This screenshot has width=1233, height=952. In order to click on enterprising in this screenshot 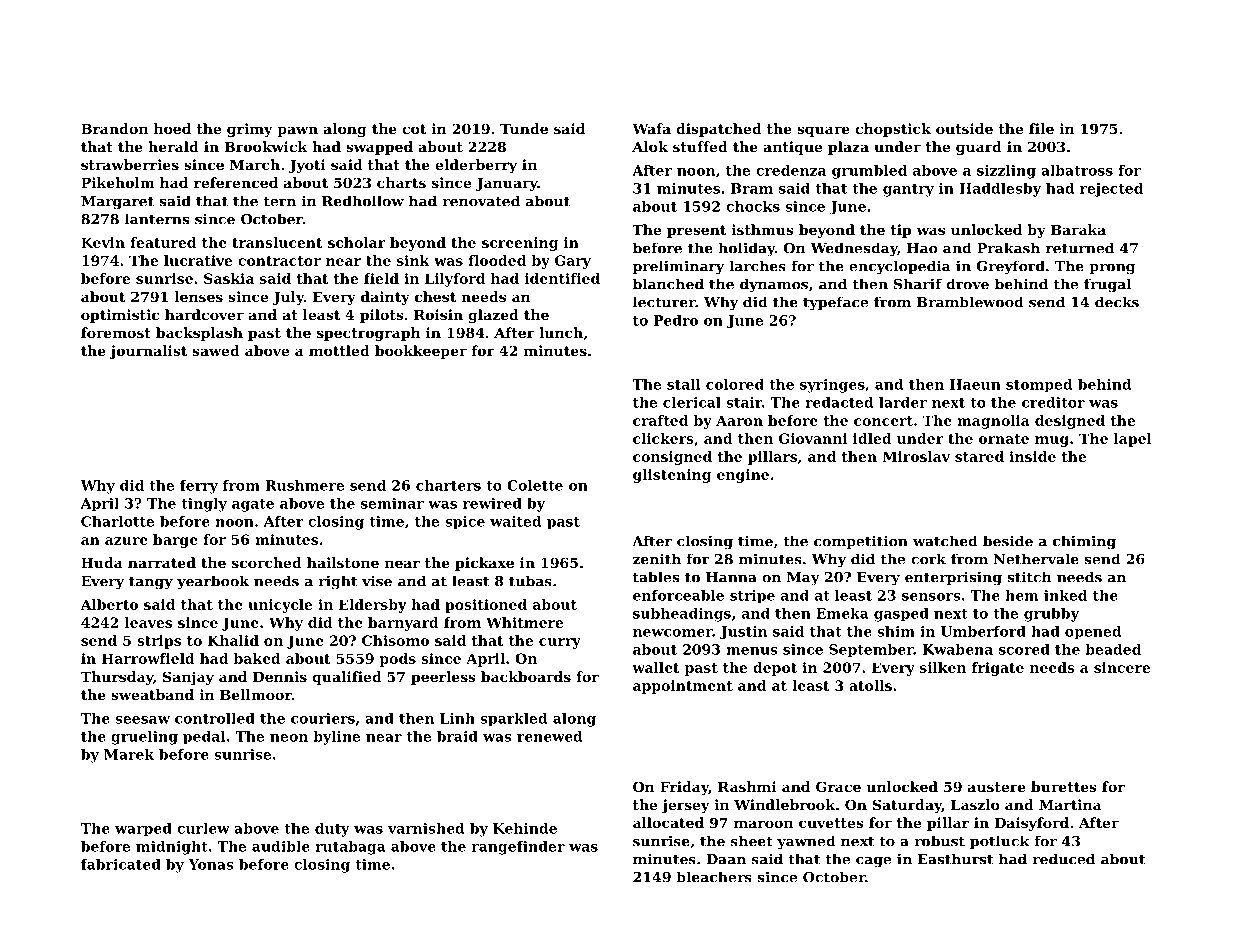, I will do `click(953, 578)`.
